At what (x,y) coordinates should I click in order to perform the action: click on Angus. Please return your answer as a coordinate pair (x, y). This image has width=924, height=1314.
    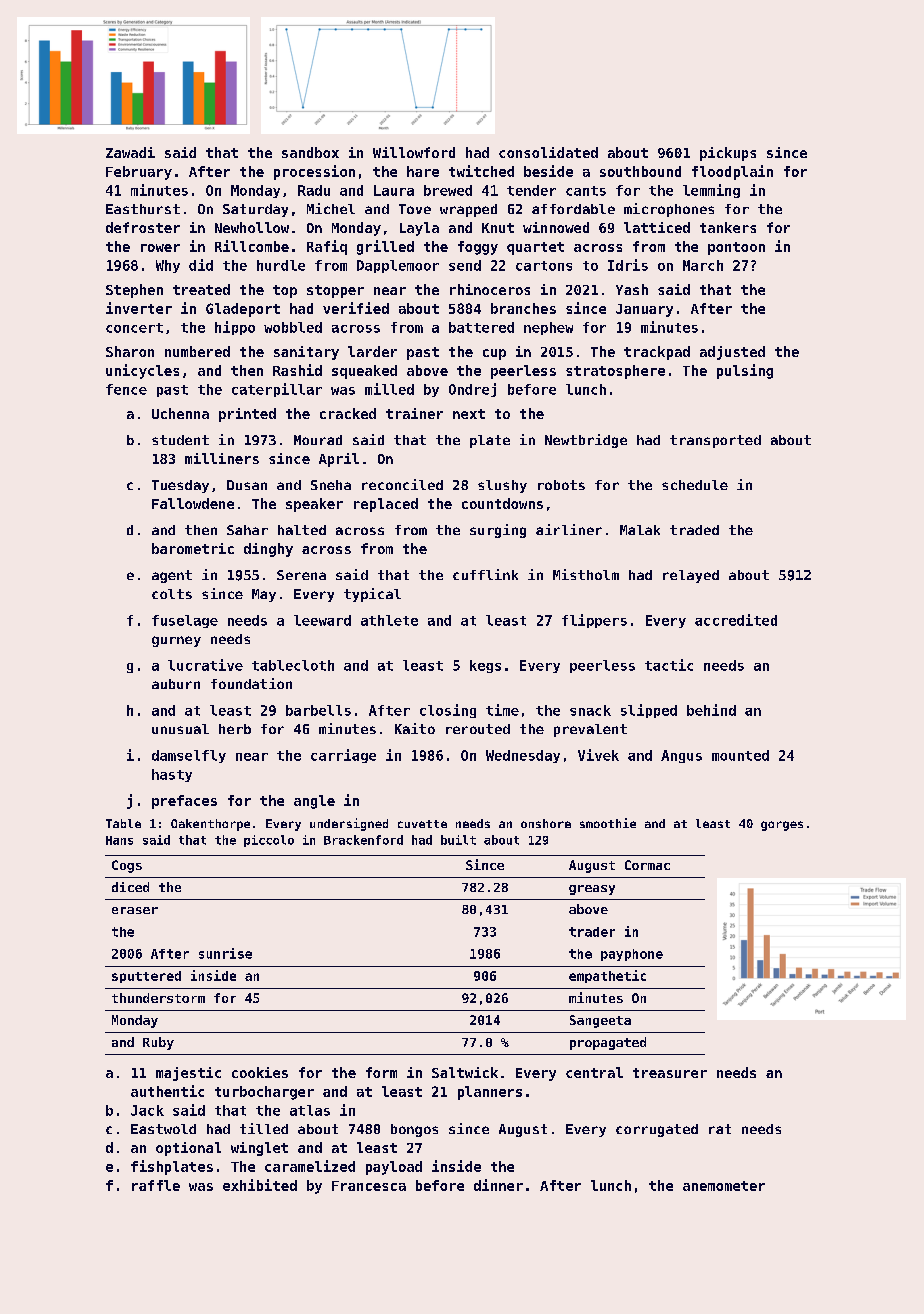
    Looking at the image, I should click on (681, 756).
